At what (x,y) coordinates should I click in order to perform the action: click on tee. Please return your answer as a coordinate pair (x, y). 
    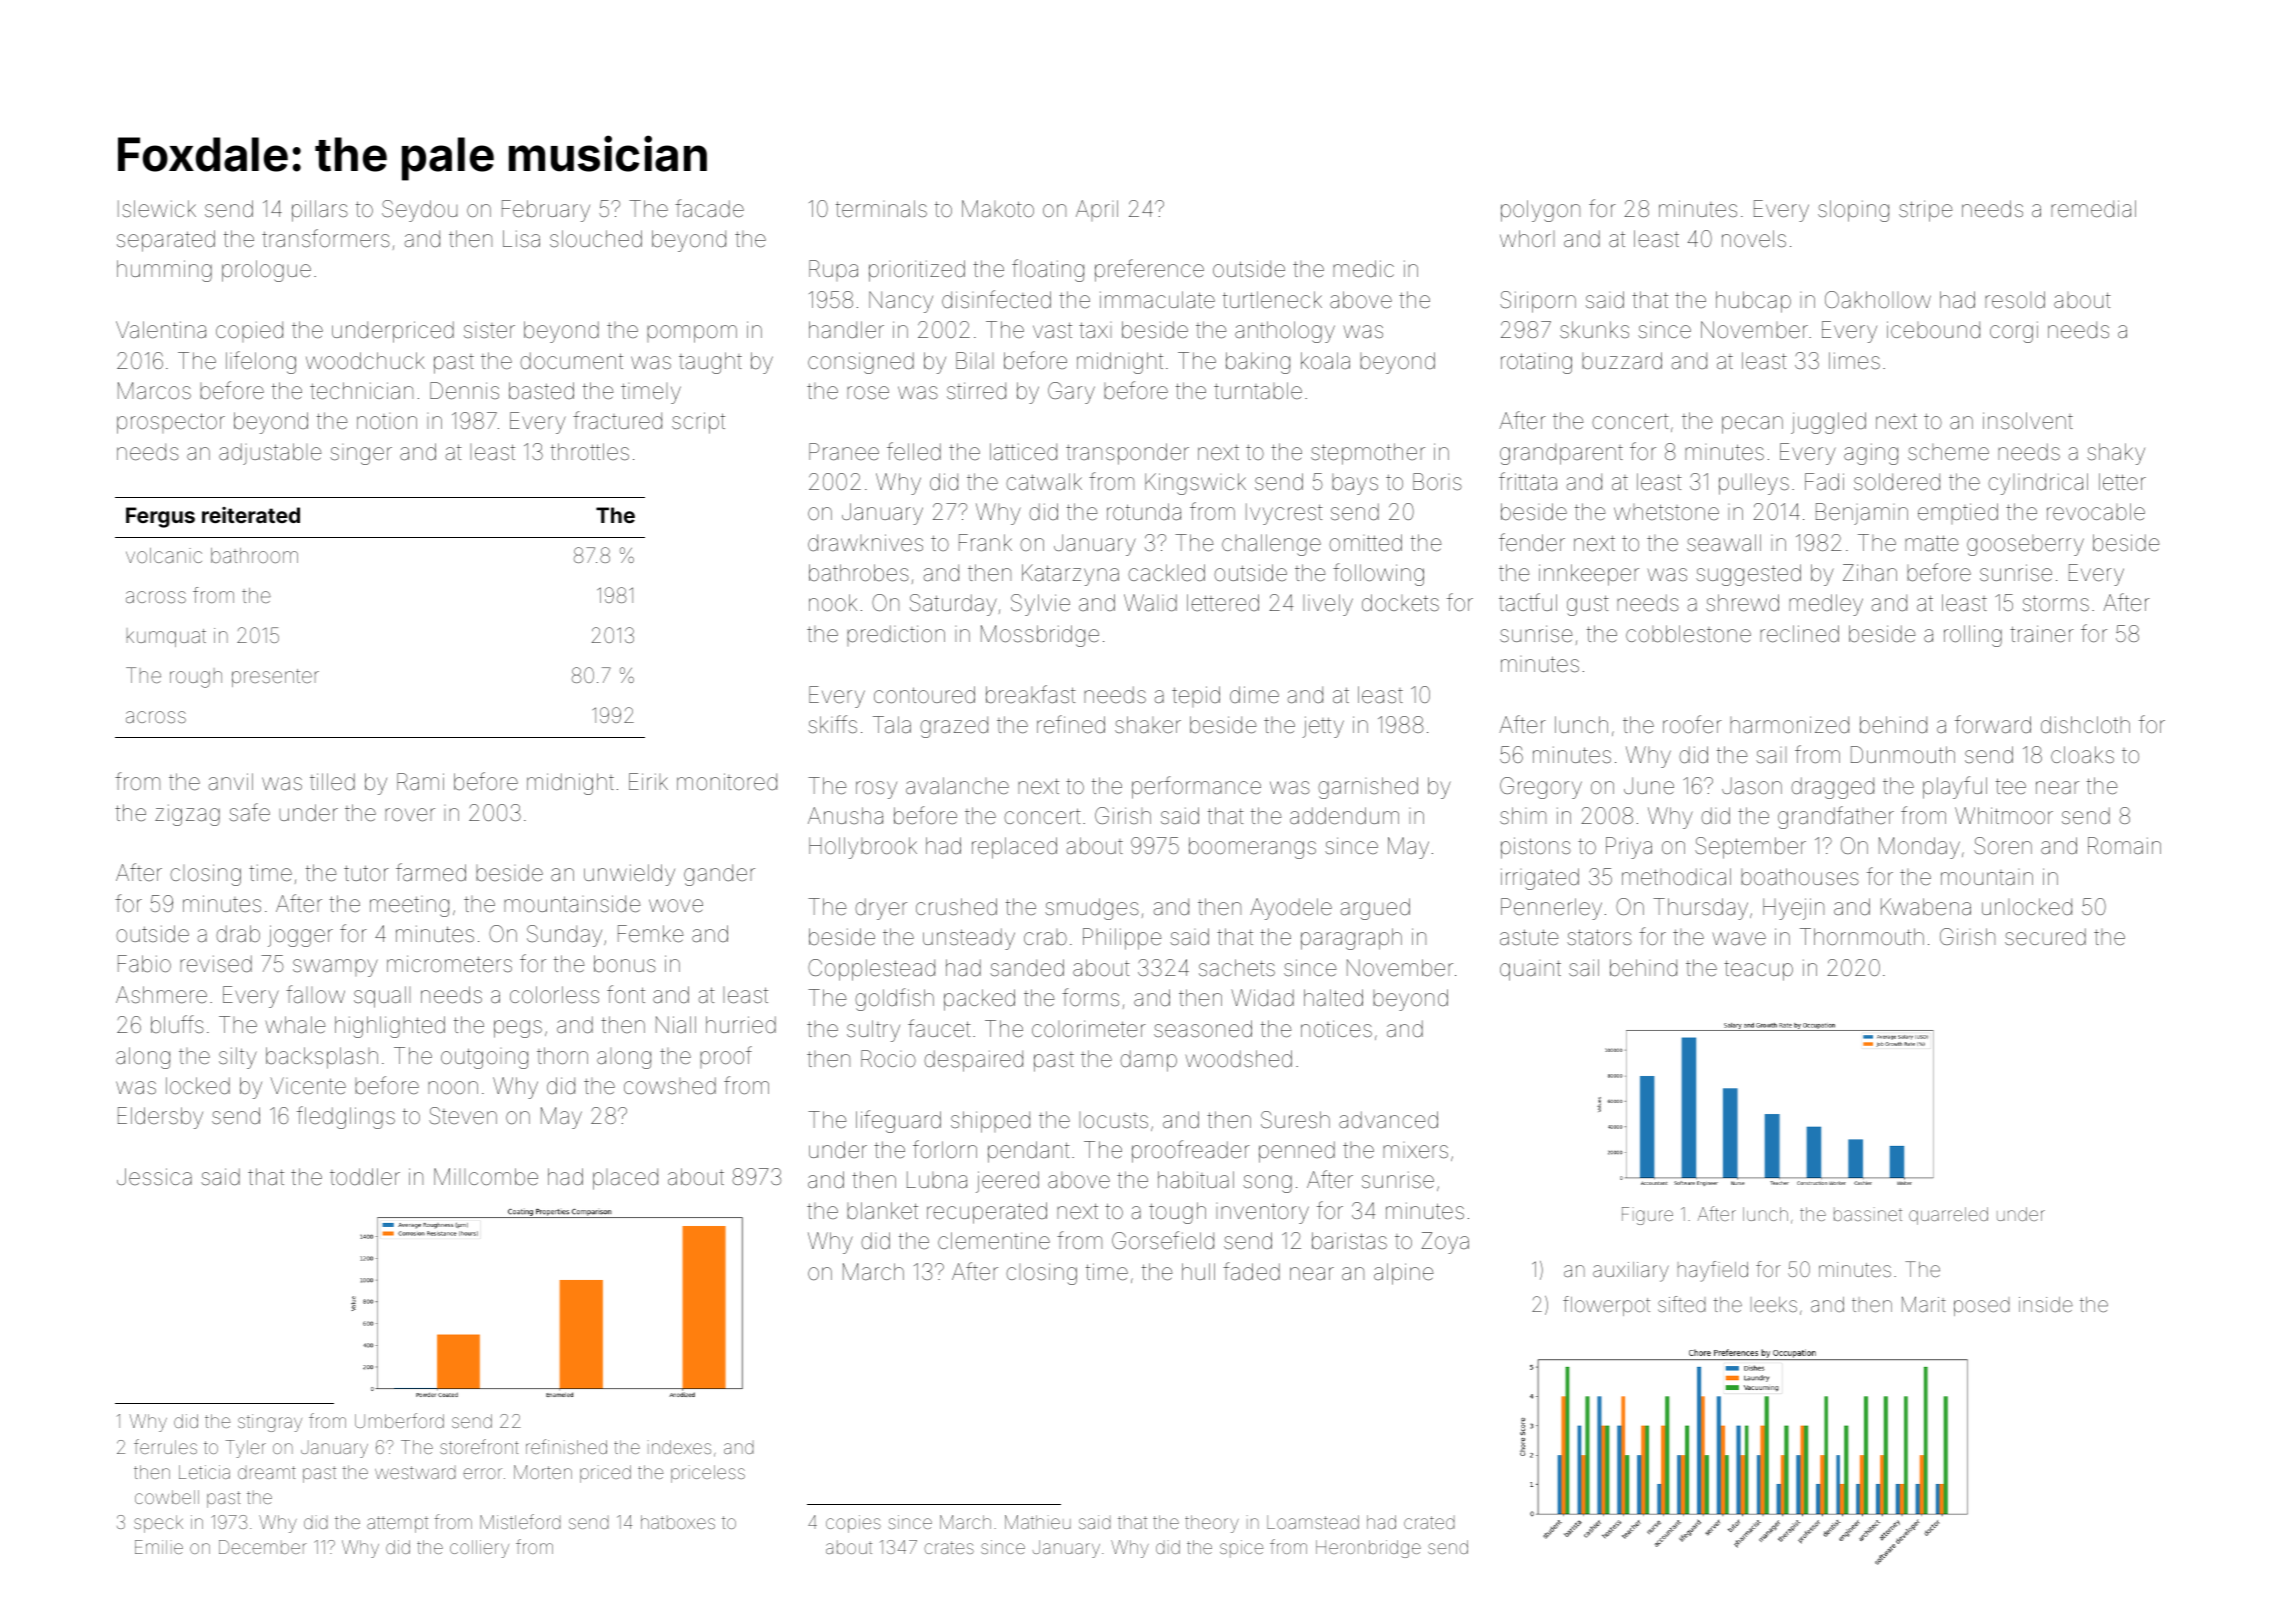
    Looking at the image, I should click on (2011, 786).
